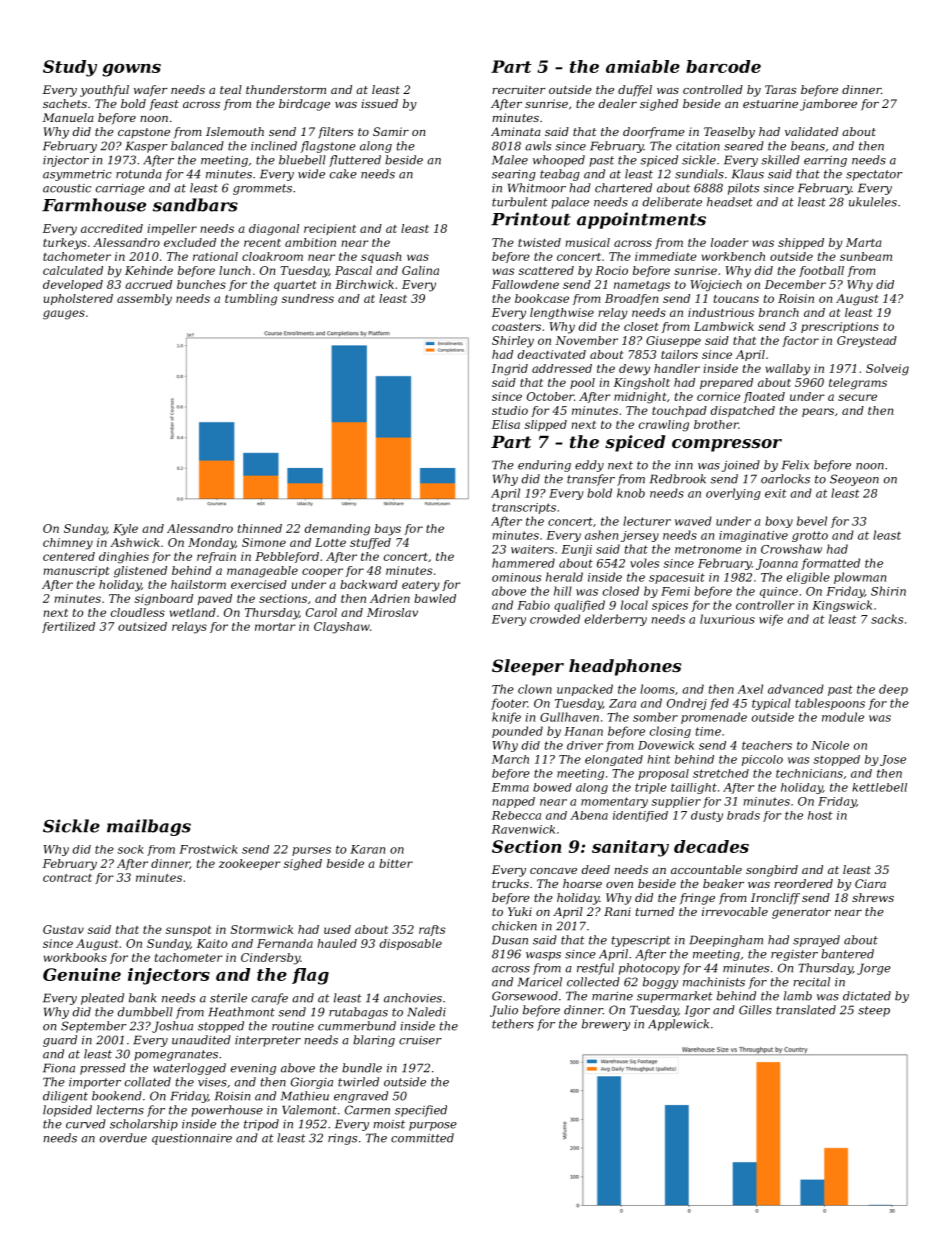 The image size is (952, 1233). Describe the element at coordinates (260, 528) in the document. I see `thinned` at that location.
